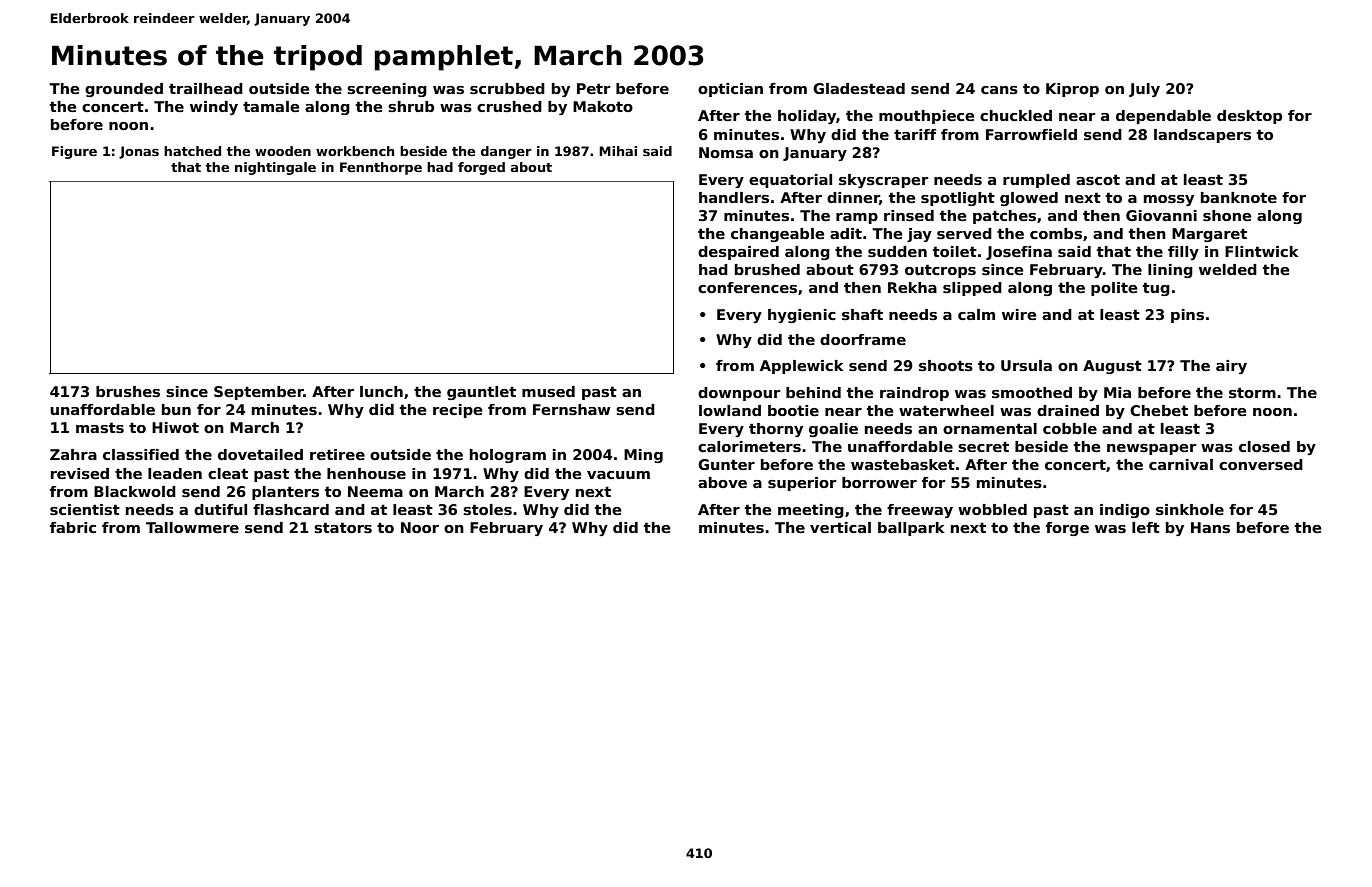  Describe the element at coordinates (192, 527) in the page. I see `Tallowmere` at that location.
